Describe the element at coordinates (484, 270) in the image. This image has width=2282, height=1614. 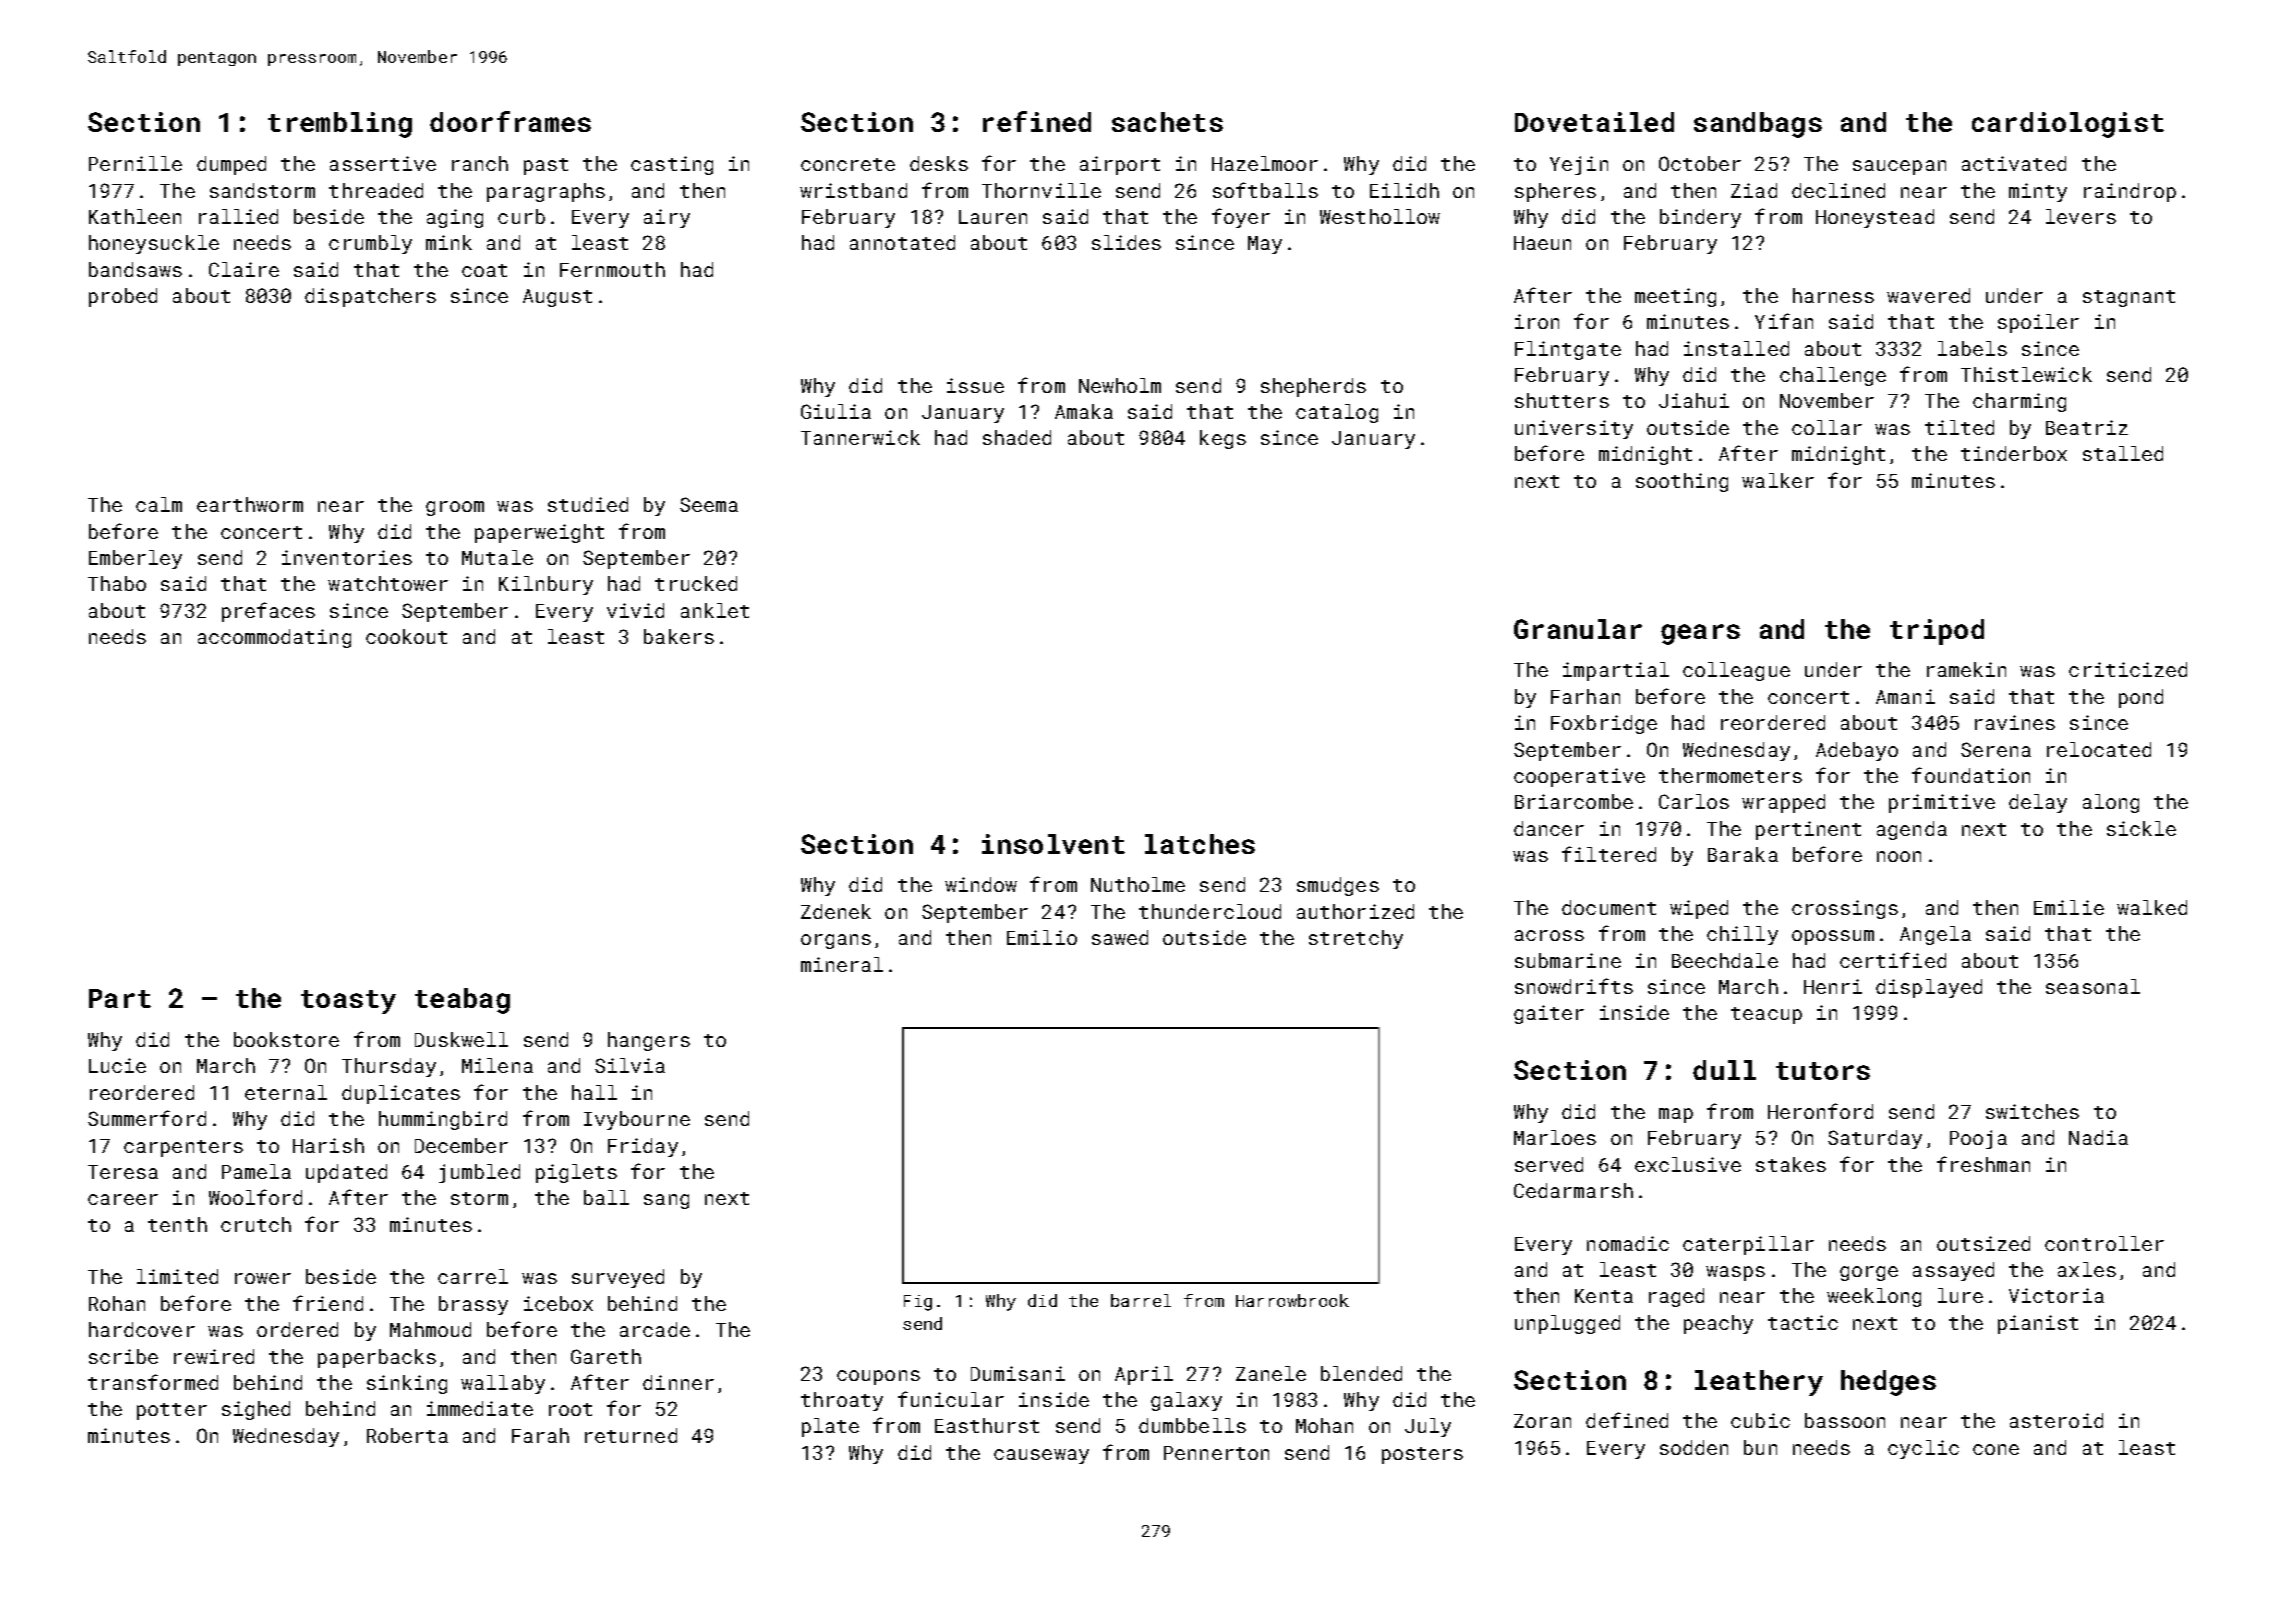
I see `coat` at that location.
